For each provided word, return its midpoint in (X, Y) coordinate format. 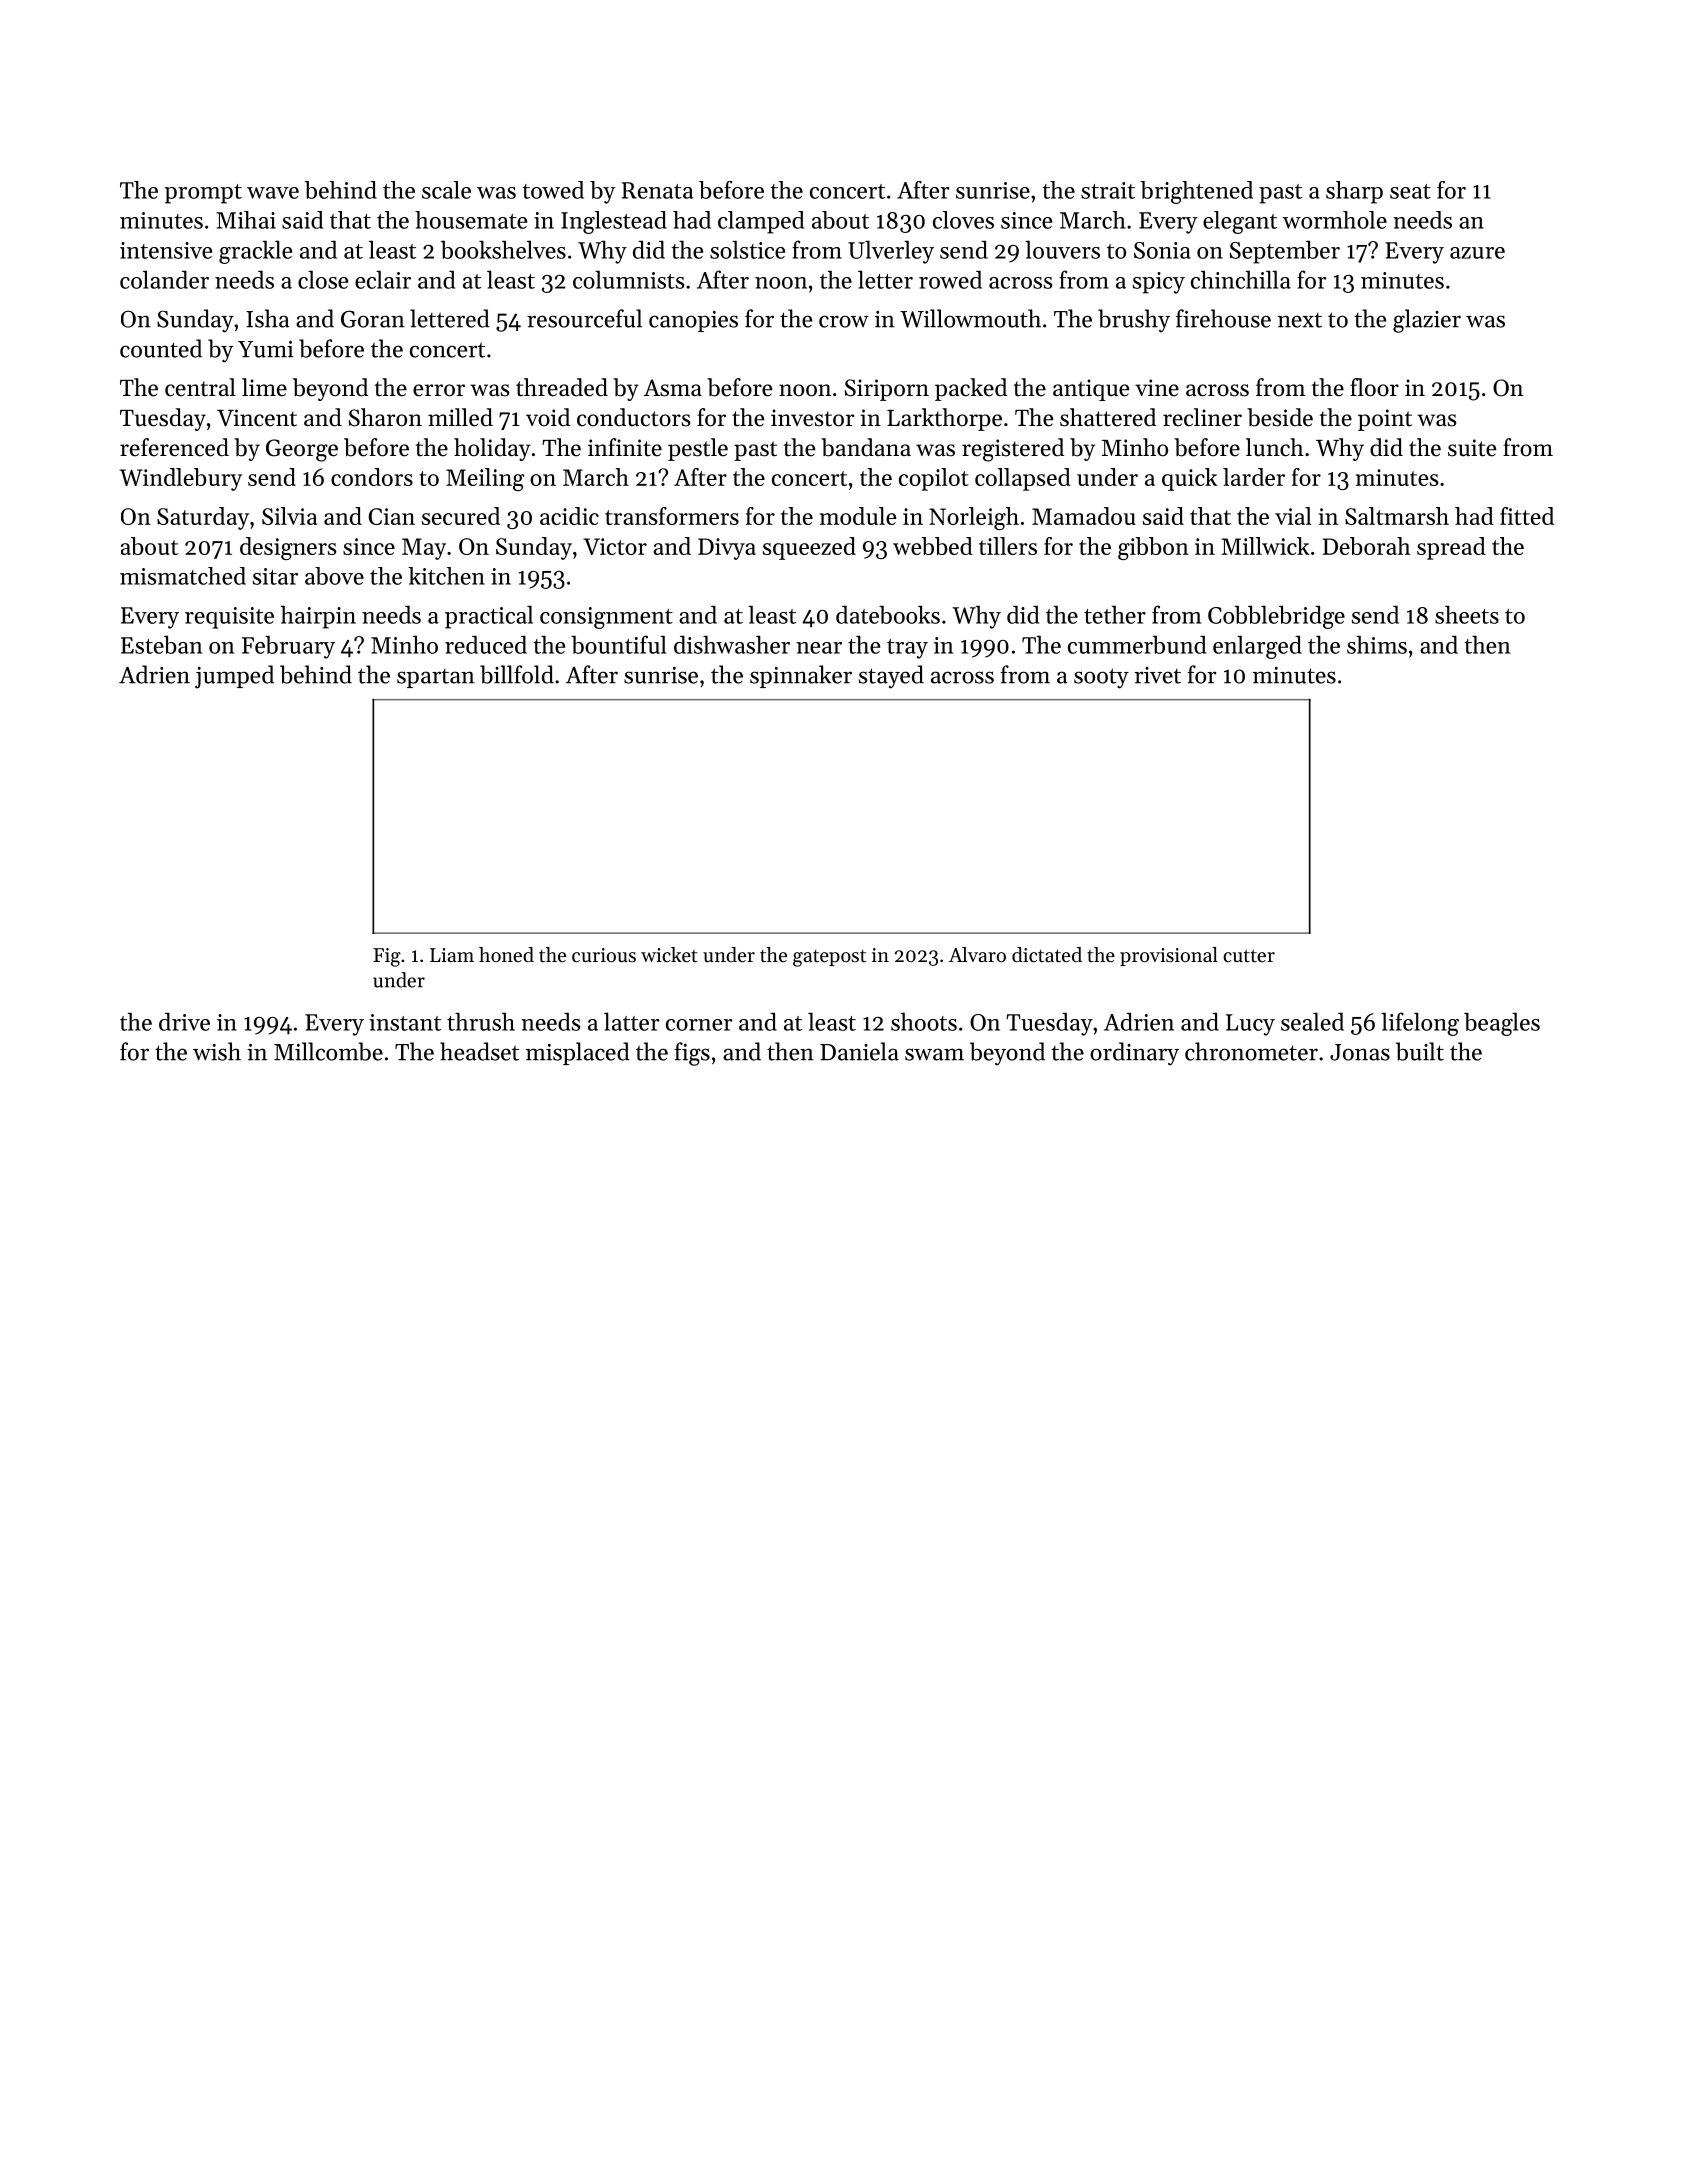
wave (273, 193)
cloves (963, 220)
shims (1377, 644)
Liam (452, 955)
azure (1477, 253)
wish (217, 1051)
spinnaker (801, 676)
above (334, 576)
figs (692, 1054)
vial (1293, 516)
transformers (672, 516)
